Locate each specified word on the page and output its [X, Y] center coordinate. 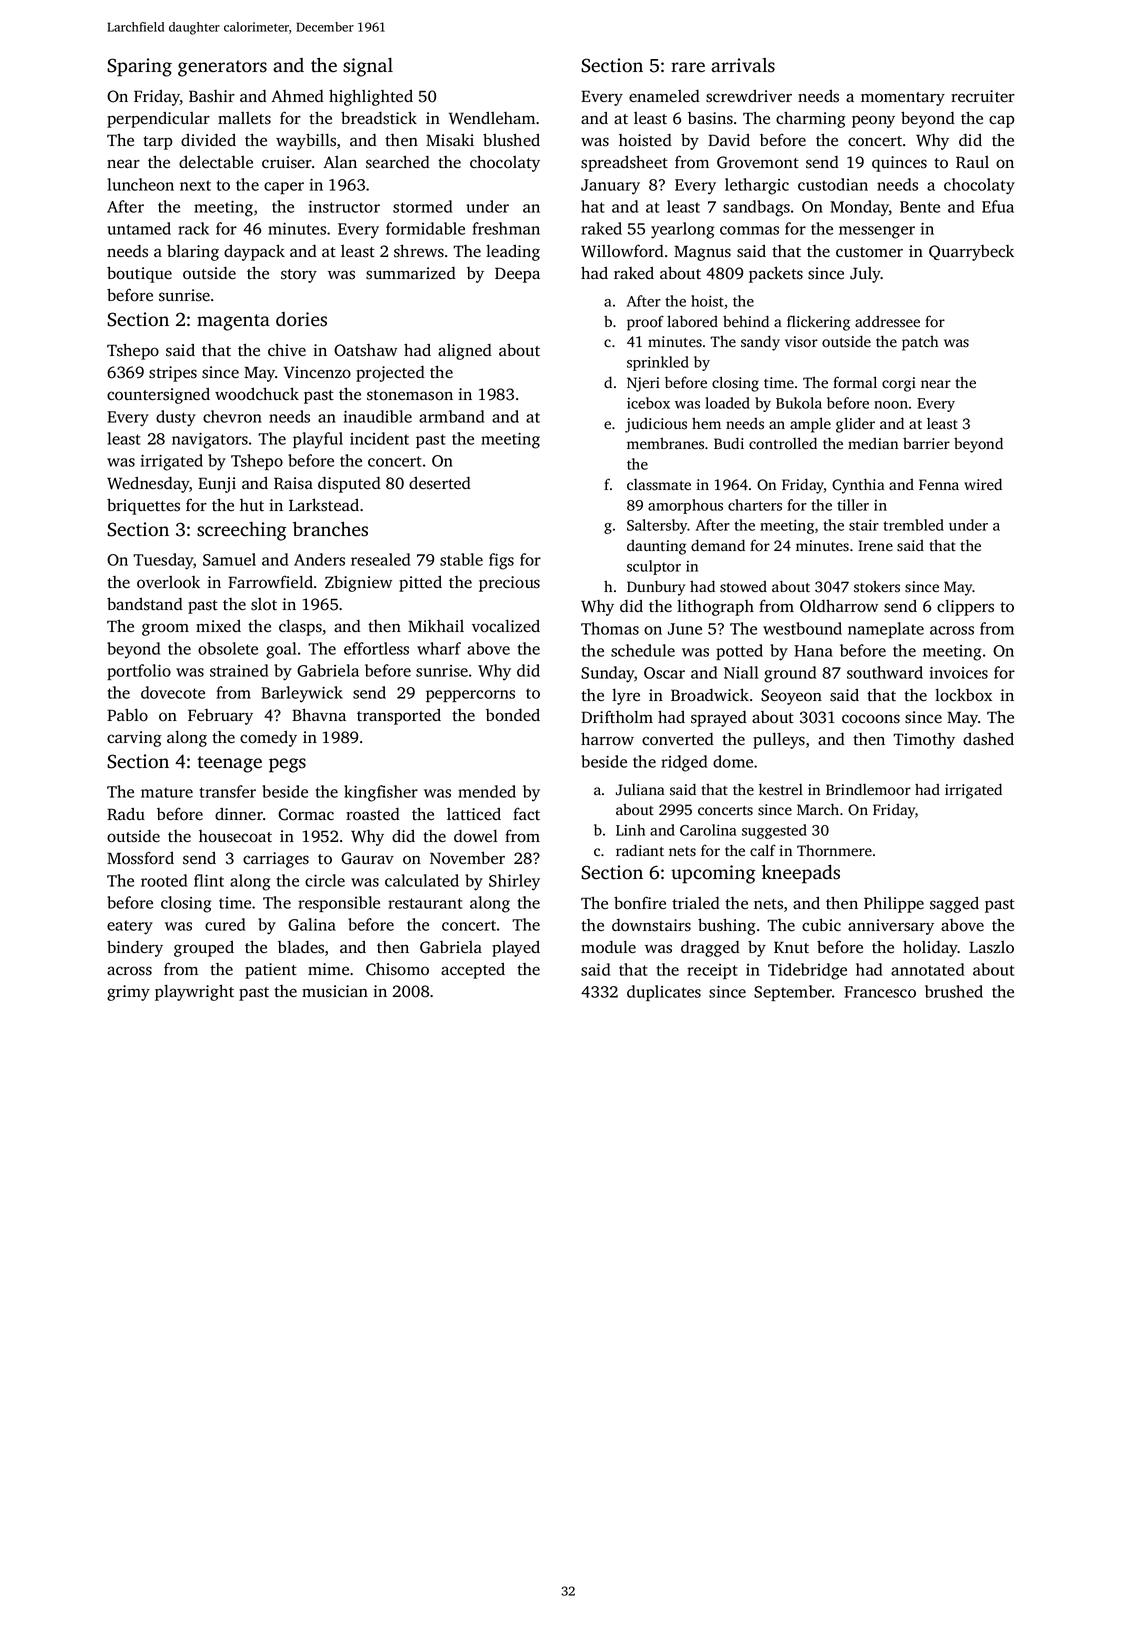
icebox [648, 403]
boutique [139, 274]
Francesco [880, 992]
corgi [899, 384]
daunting [656, 547]
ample [810, 425]
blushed [511, 140]
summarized [411, 273]
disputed [349, 485]
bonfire [640, 903]
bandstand [145, 604]
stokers [877, 587]
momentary [903, 99]
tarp [157, 143]
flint [209, 880]
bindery [135, 948]
